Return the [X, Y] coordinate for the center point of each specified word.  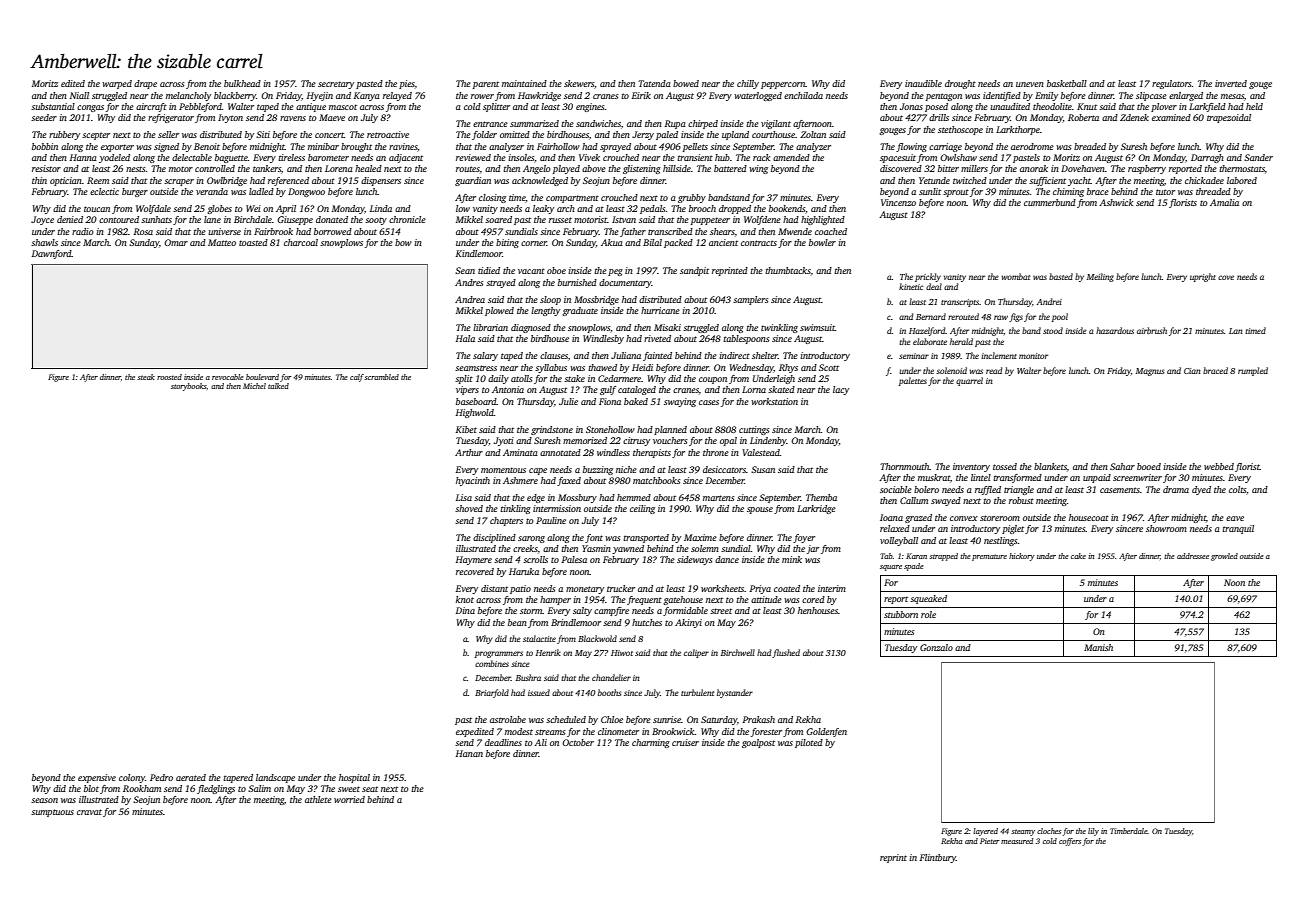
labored [1242, 180]
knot [465, 599]
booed [1149, 466]
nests [136, 169]
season [44, 800]
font [594, 538]
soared [498, 219]
